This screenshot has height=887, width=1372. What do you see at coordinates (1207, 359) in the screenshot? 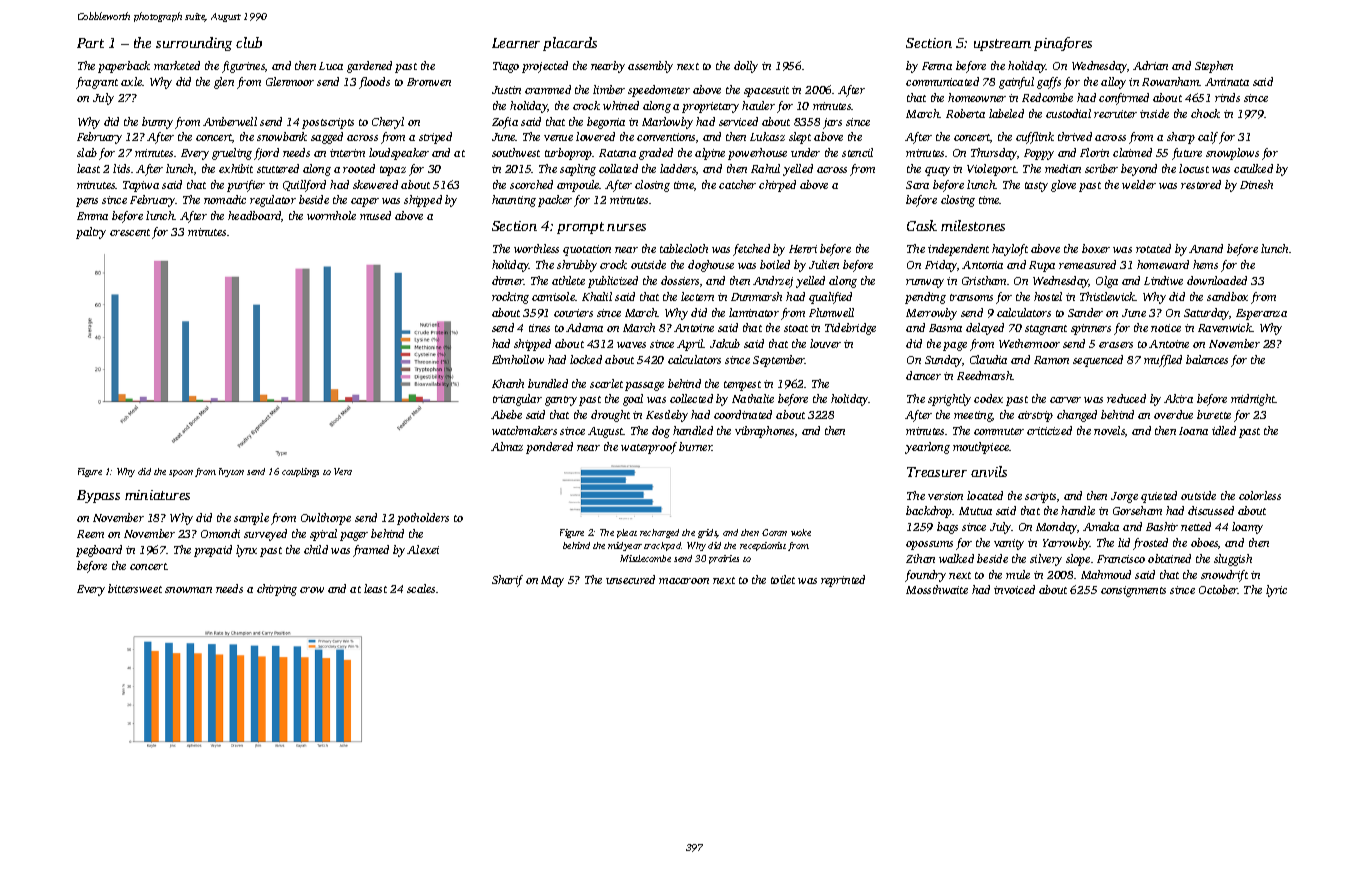
I see `balances` at bounding box center [1207, 359].
